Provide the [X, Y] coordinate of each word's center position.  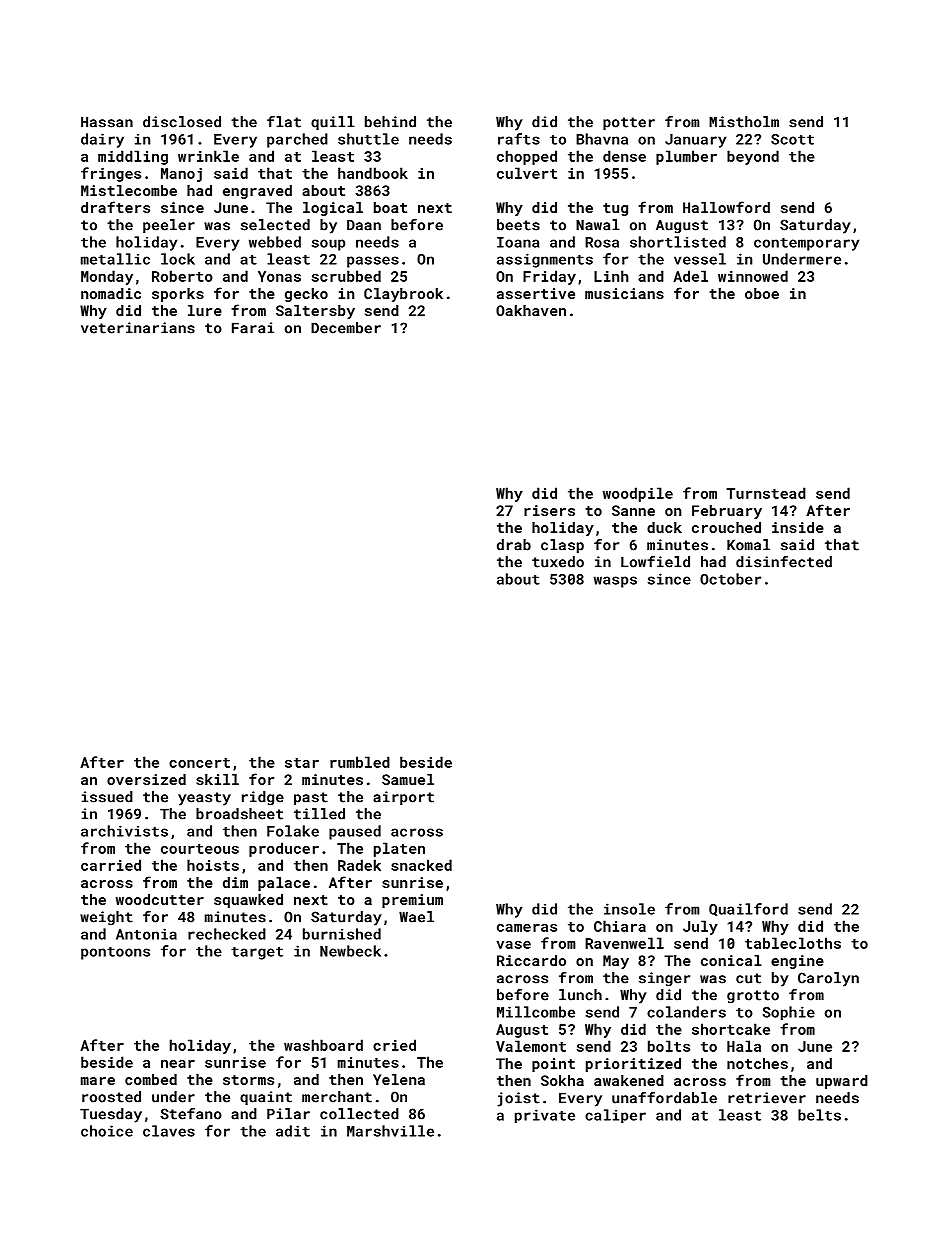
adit [293, 1131]
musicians [624, 293]
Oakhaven [531, 310]
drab [514, 545]
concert [199, 763]
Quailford [748, 909]
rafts [519, 139]
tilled [319, 814]
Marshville [390, 1131]
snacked [421, 865]
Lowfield [655, 562]
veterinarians [138, 328]
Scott [792, 139]
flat [284, 122]
